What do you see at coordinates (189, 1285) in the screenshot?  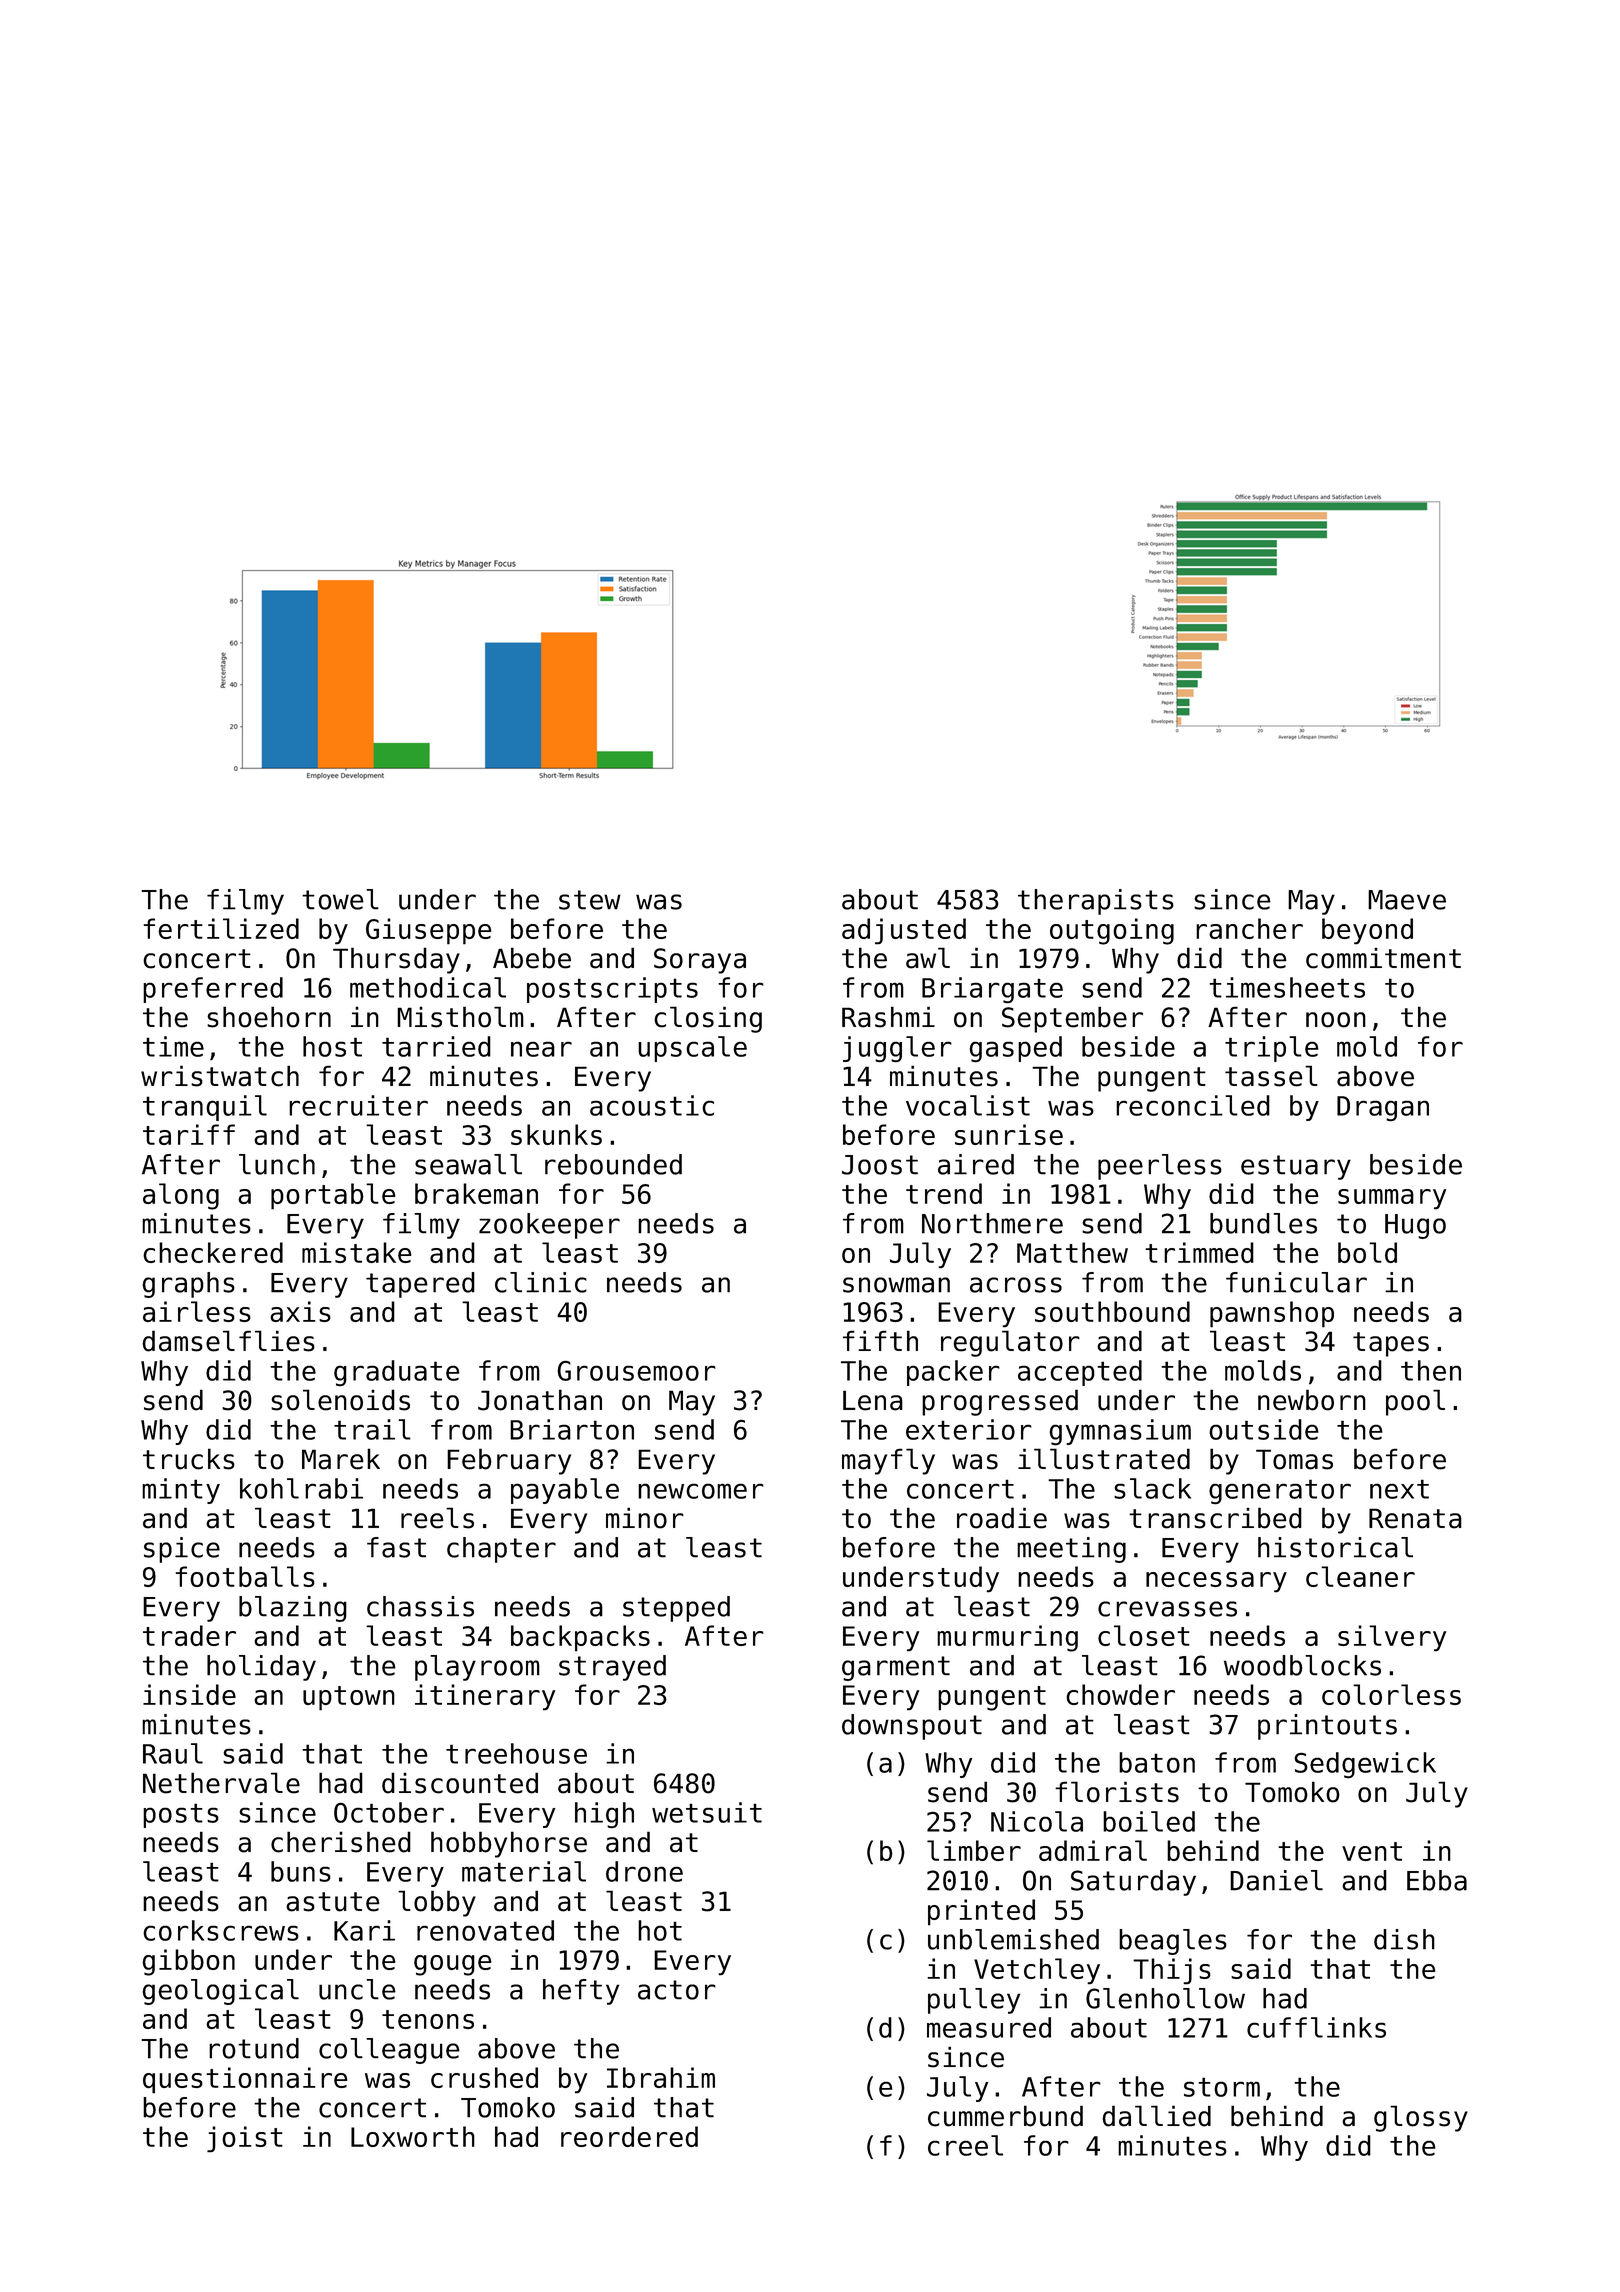 I see `graphs` at bounding box center [189, 1285].
